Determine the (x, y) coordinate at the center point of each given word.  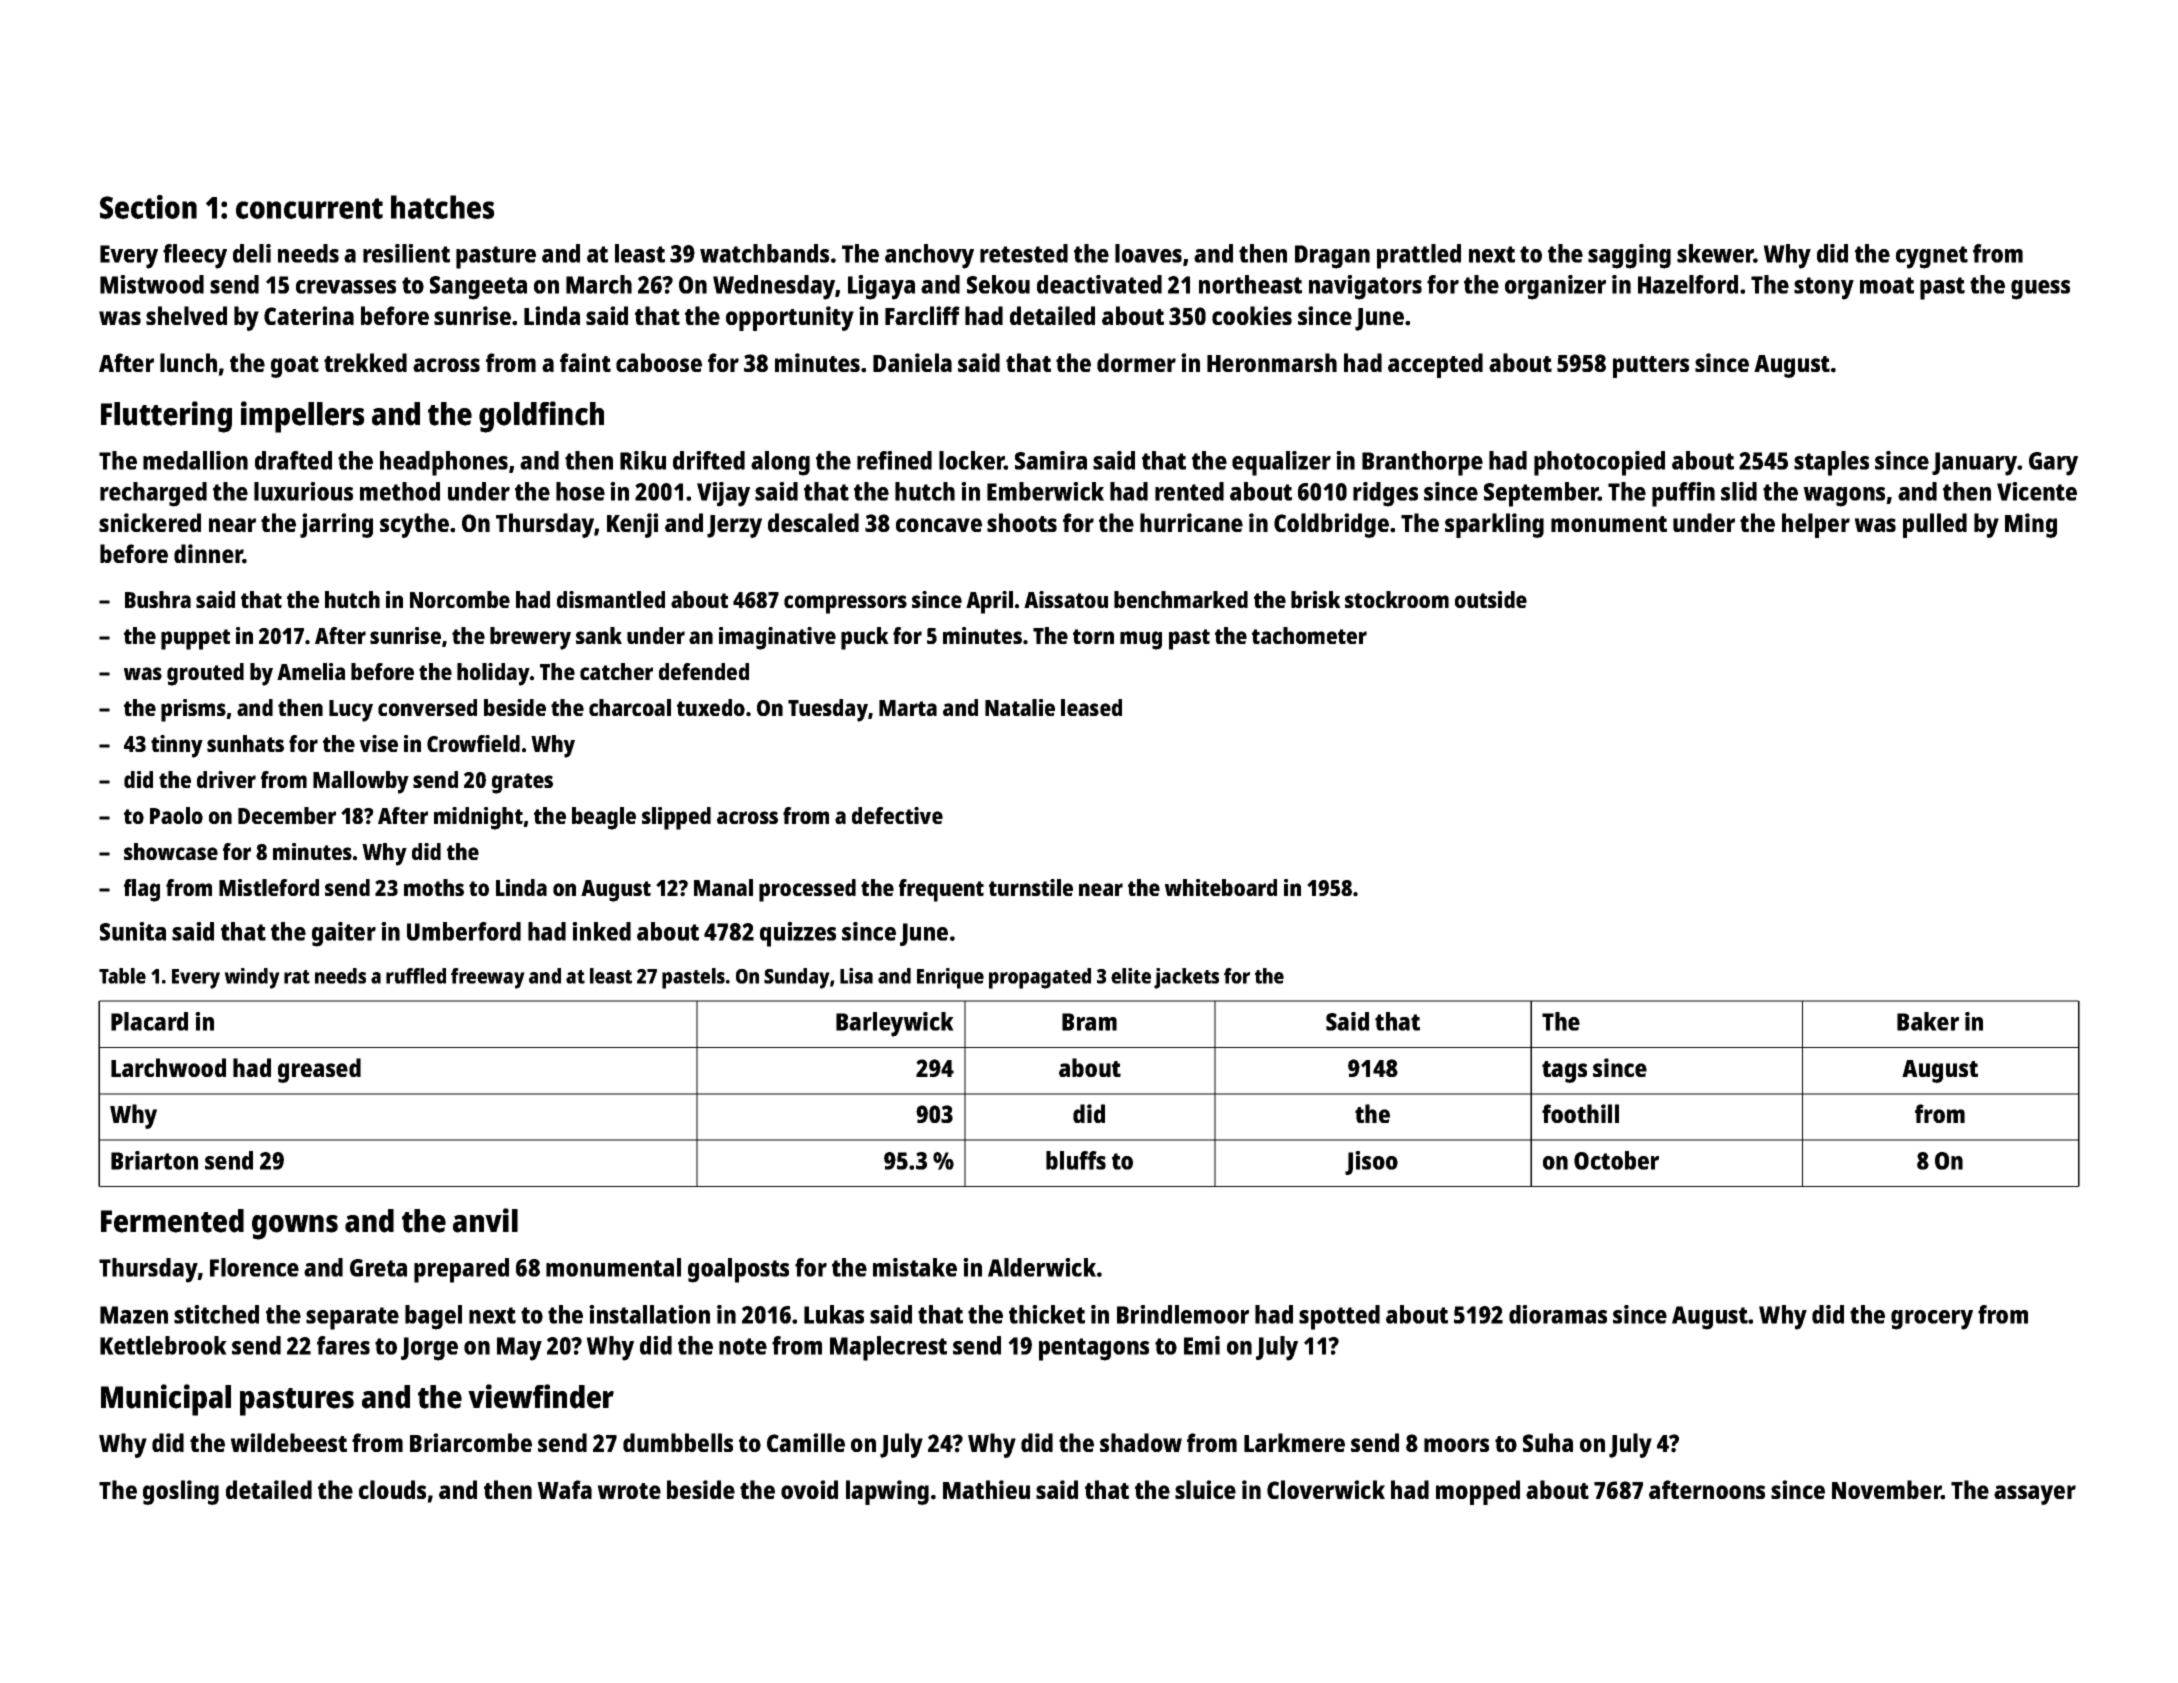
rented (1189, 491)
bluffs (1076, 1160)
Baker (1928, 1021)
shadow (1141, 1442)
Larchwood (168, 1067)
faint (585, 362)
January (1974, 464)
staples (1831, 463)
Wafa (564, 1489)
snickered (150, 522)
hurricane (1191, 522)
